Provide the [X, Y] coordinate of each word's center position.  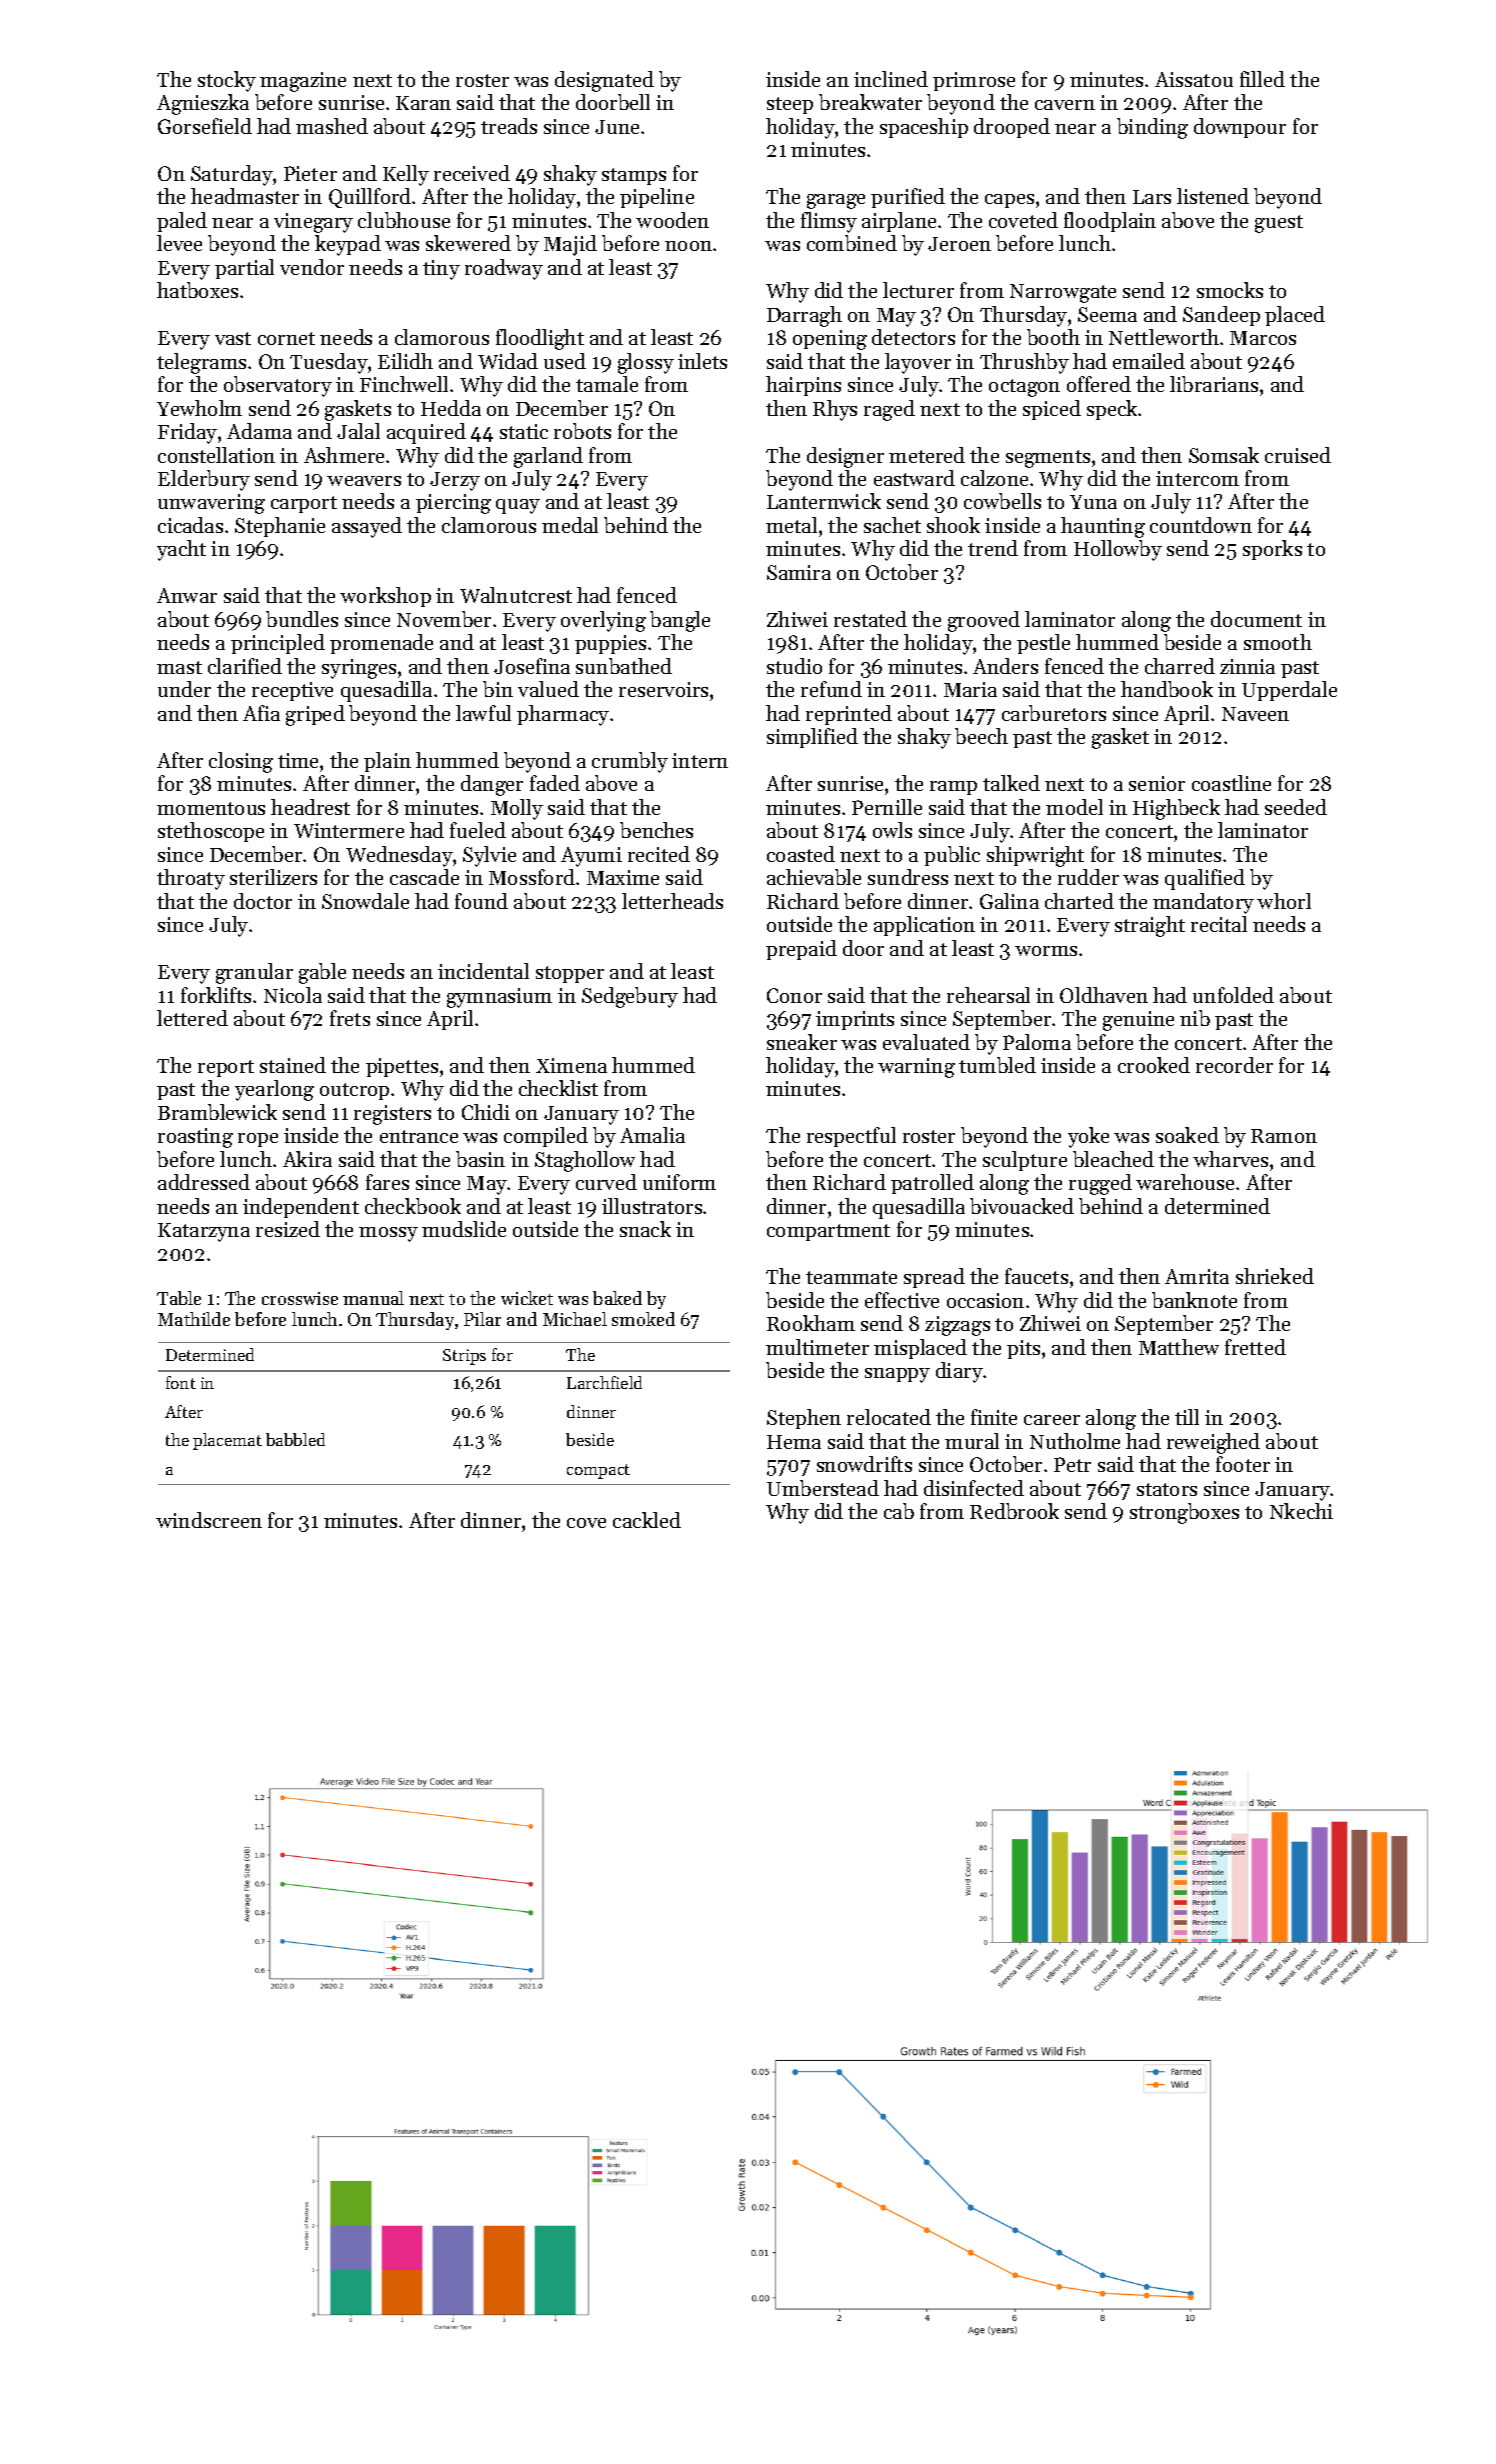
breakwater [870, 102]
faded [555, 783]
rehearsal [988, 995]
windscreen [209, 1520]
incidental [483, 971]
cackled [647, 1520]
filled [1262, 79]
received [472, 173]
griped [315, 715]
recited [659, 854]
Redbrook [1014, 1511]
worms [1046, 951]
